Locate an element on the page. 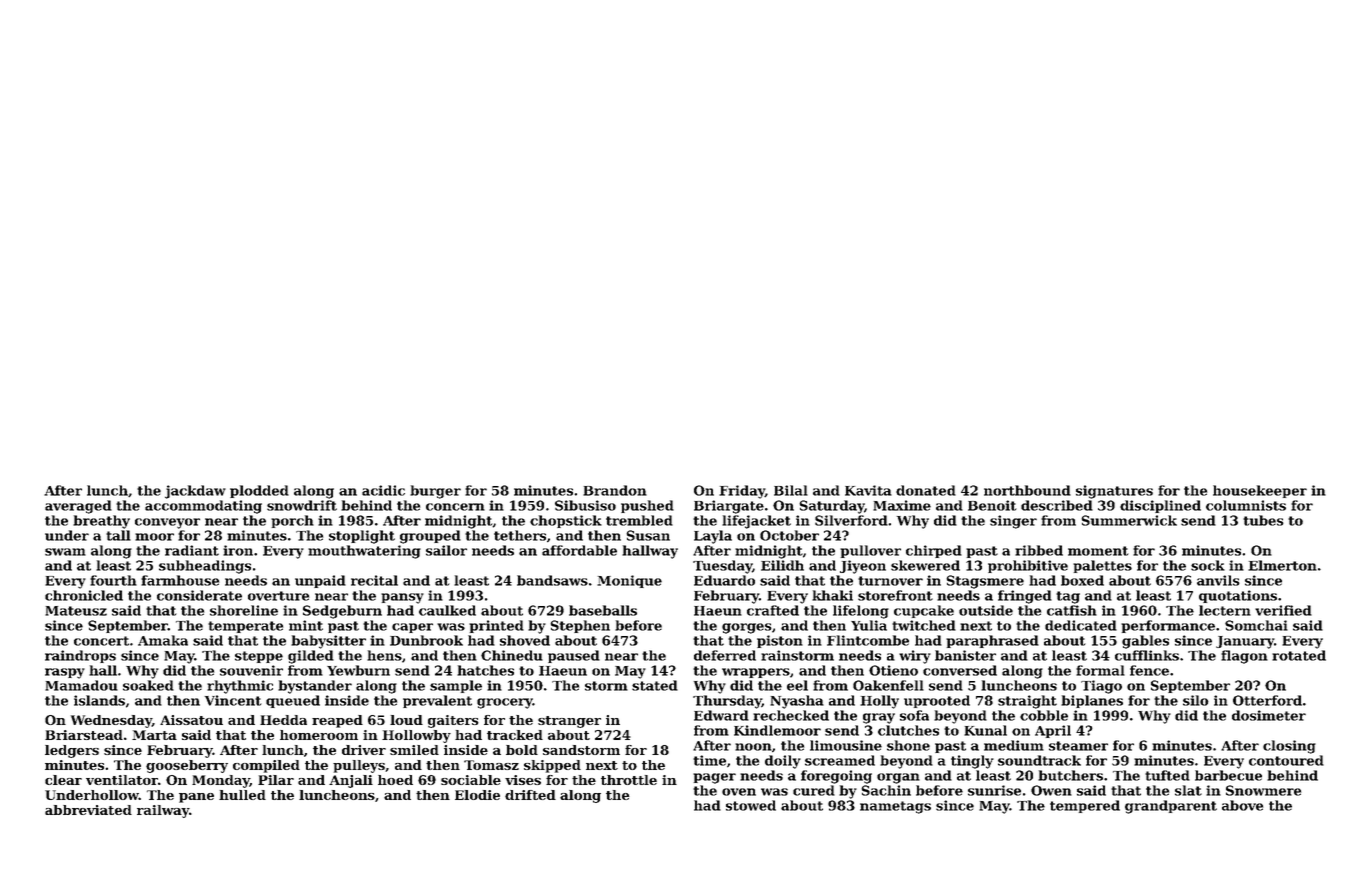 This document has width=1372, height=887. hatches is located at coordinates (485, 670).
